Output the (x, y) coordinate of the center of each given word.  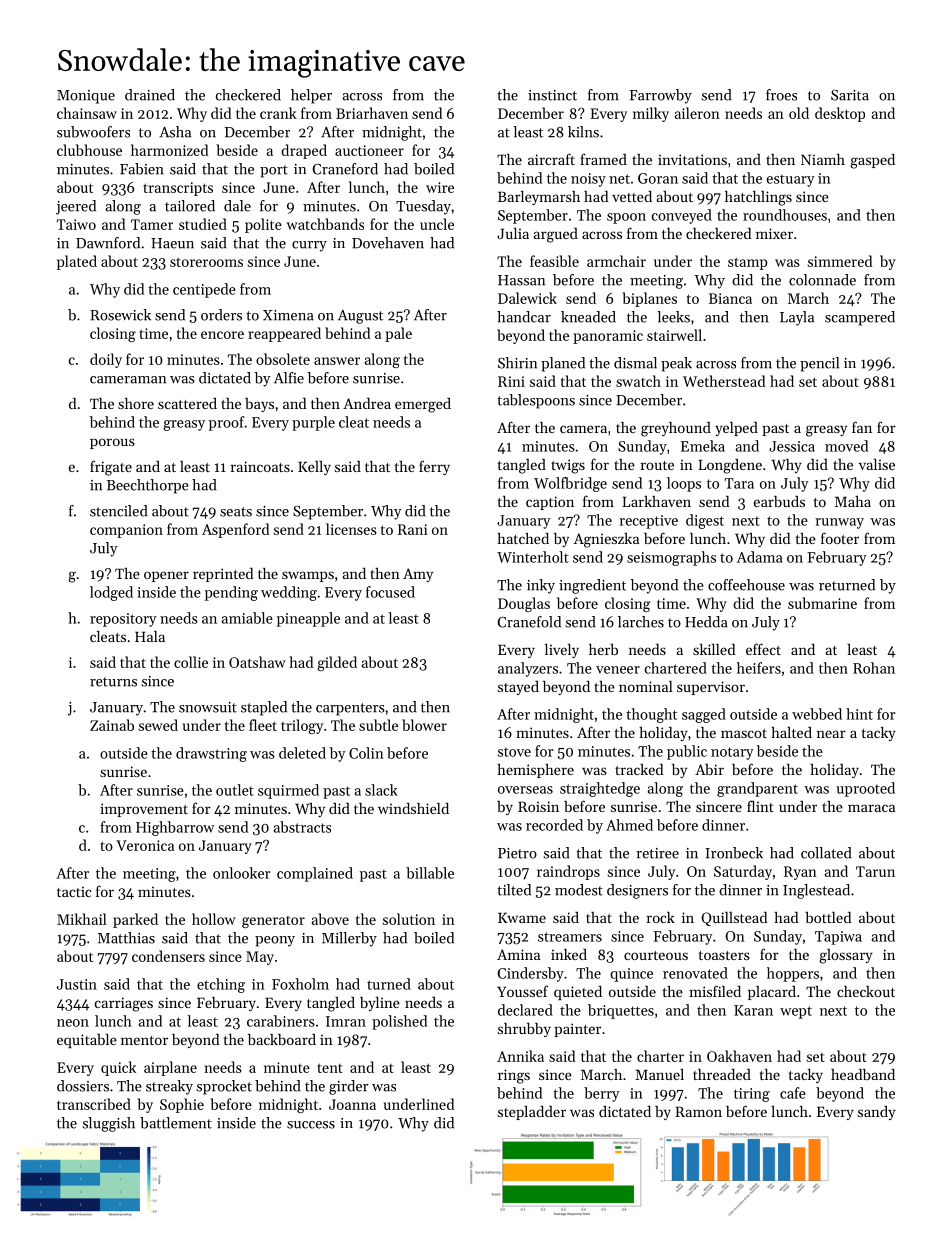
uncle (437, 224)
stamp (747, 263)
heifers (759, 668)
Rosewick (120, 315)
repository (123, 620)
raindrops (568, 872)
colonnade (822, 280)
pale (398, 334)
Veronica (145, 845)
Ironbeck (734, 853)
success (311, 1125)
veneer (618, 670)
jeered (76, 207)
